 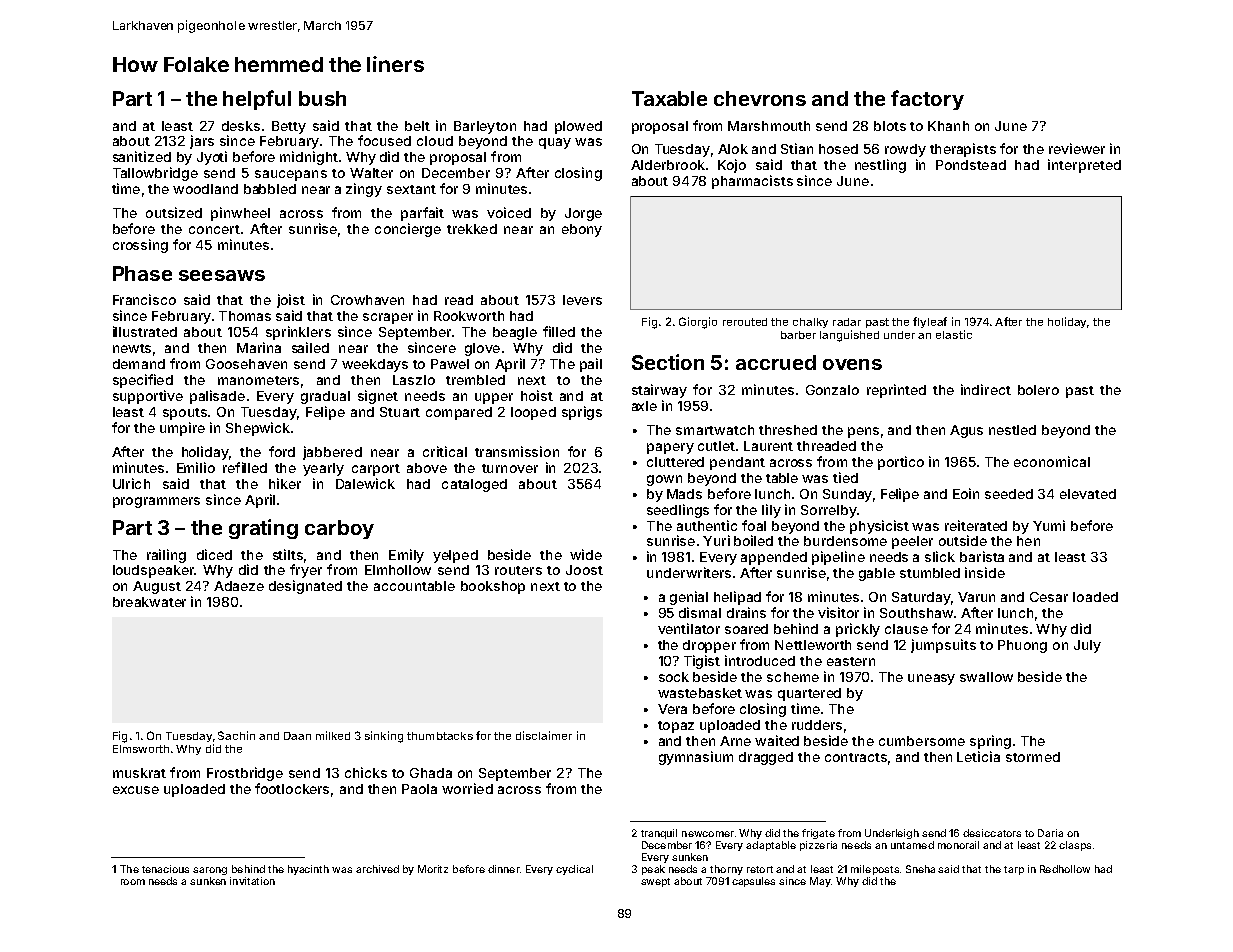 What do you see at coordinates (288, 554) in the screenshot?
I see `stilts` at bounding box center [288, 554].
